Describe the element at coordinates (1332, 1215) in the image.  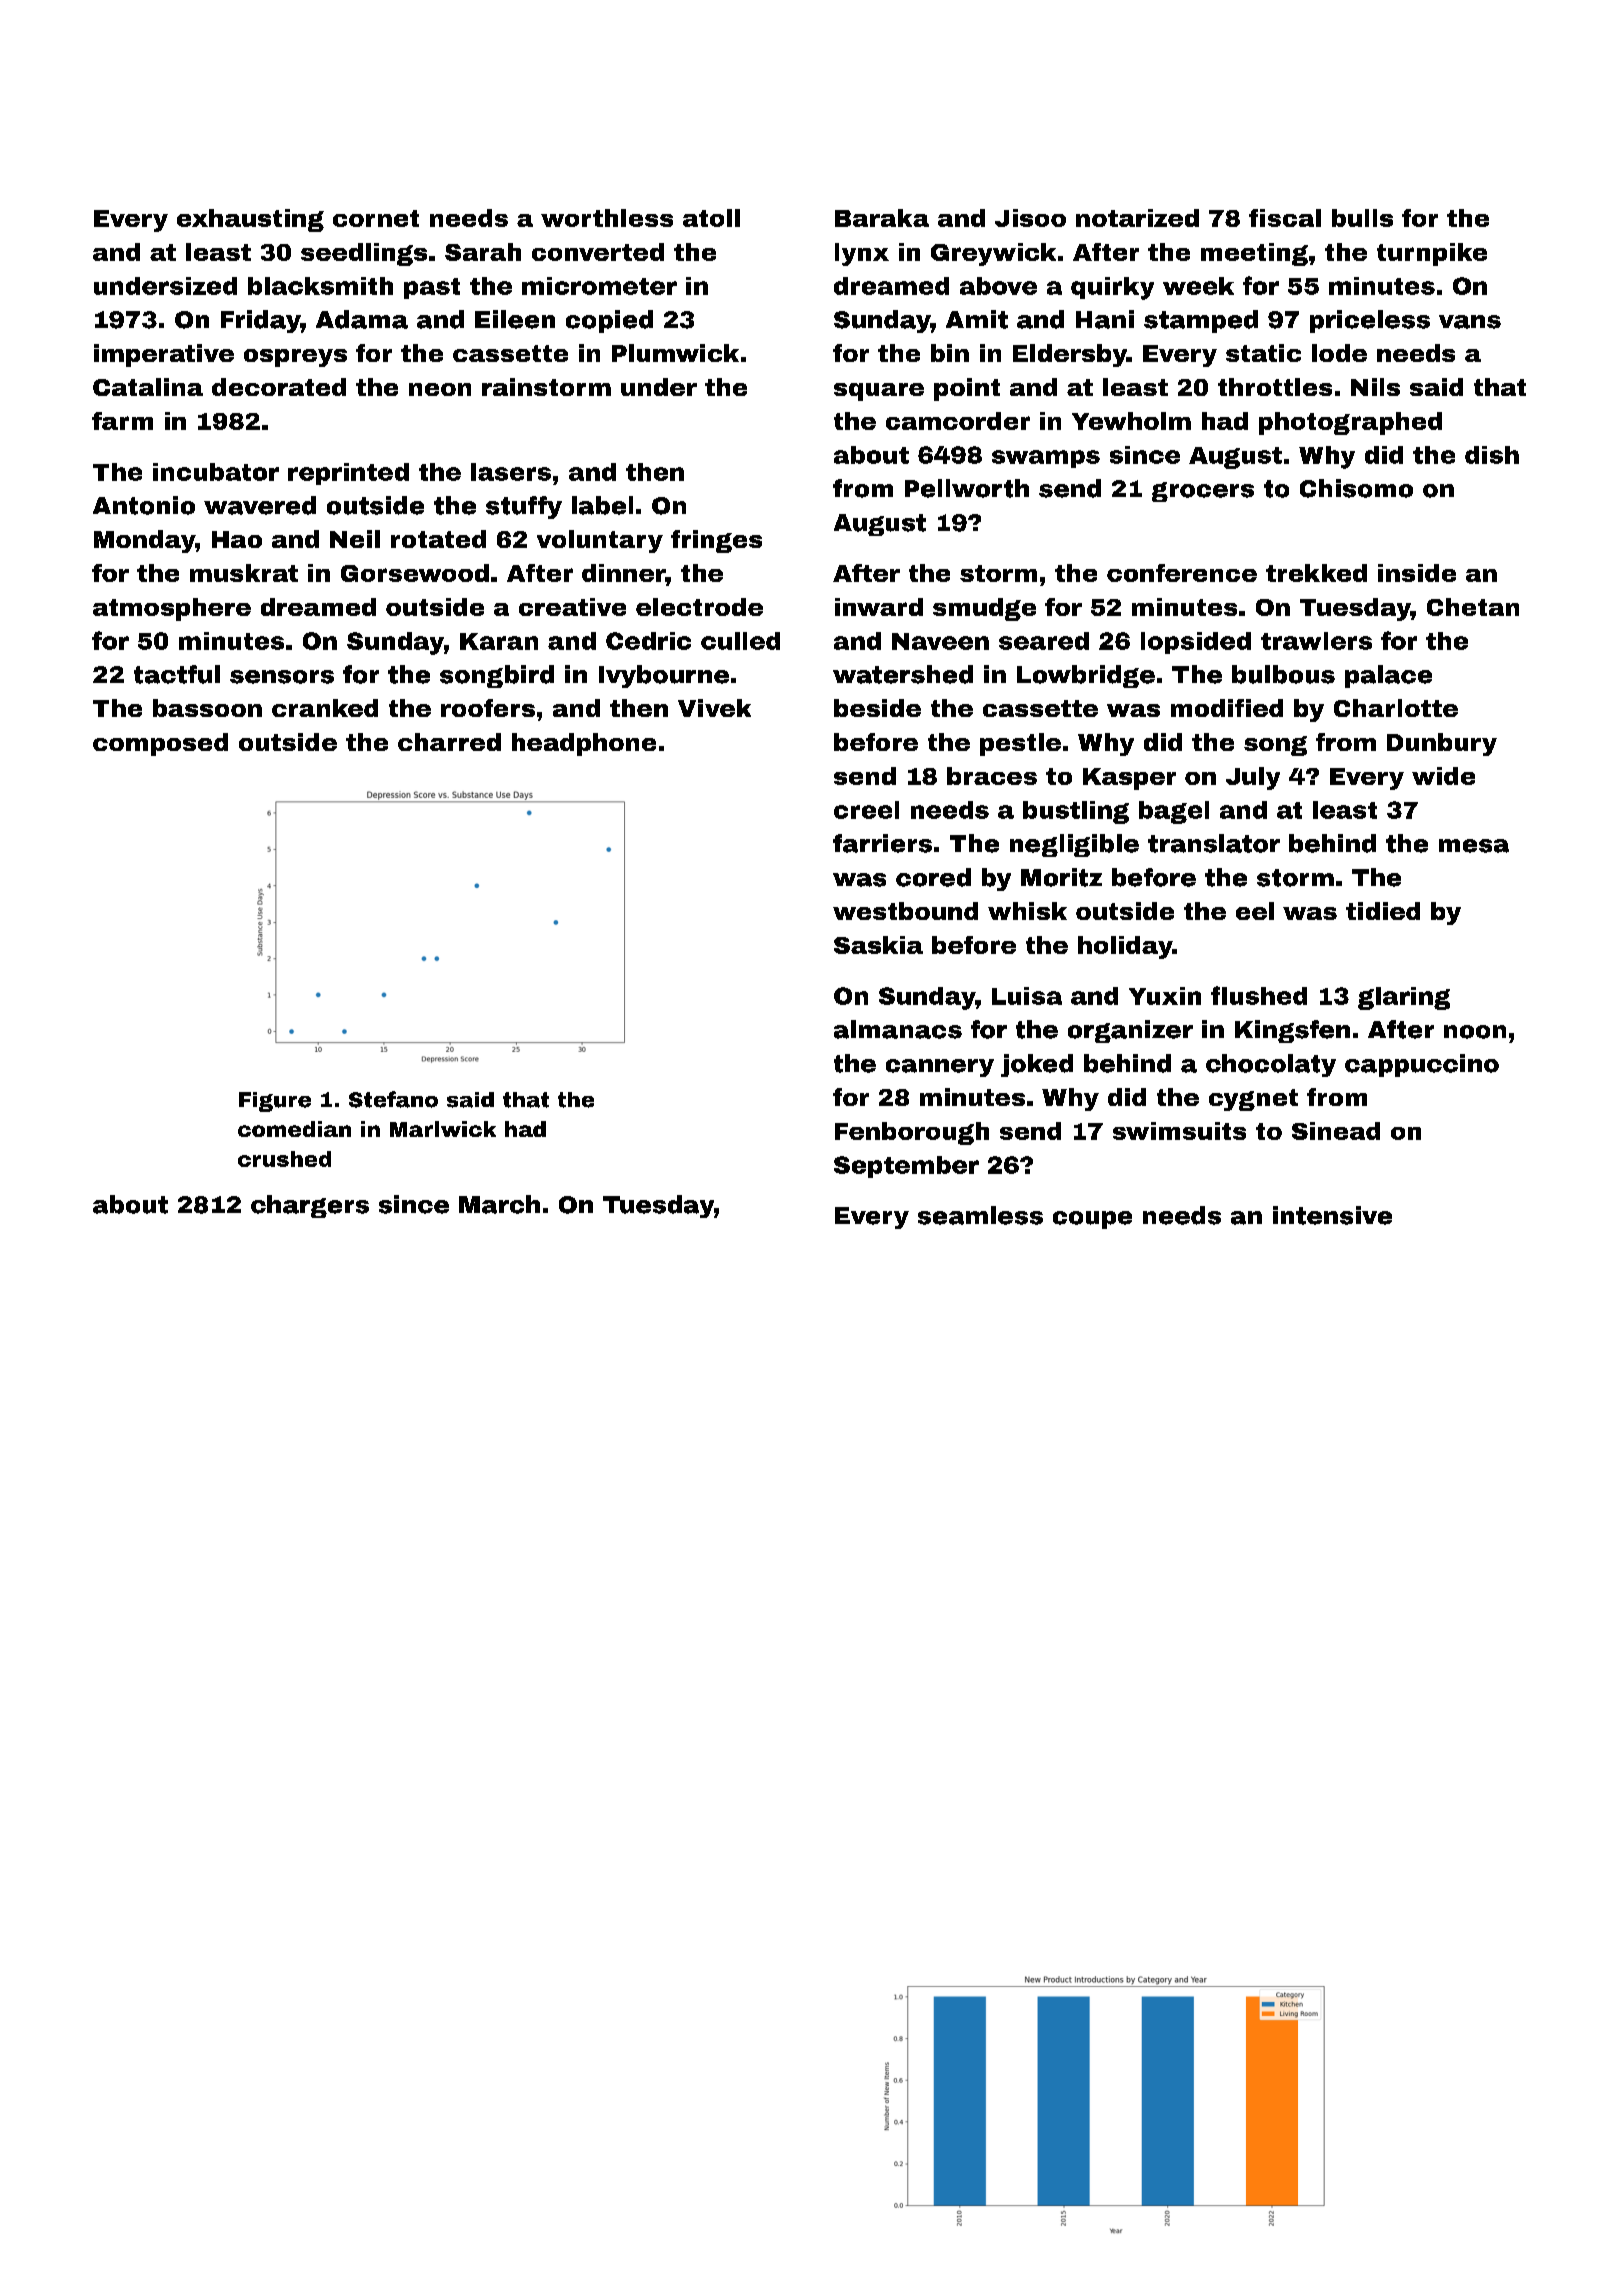
I see `intensive` at that location.
